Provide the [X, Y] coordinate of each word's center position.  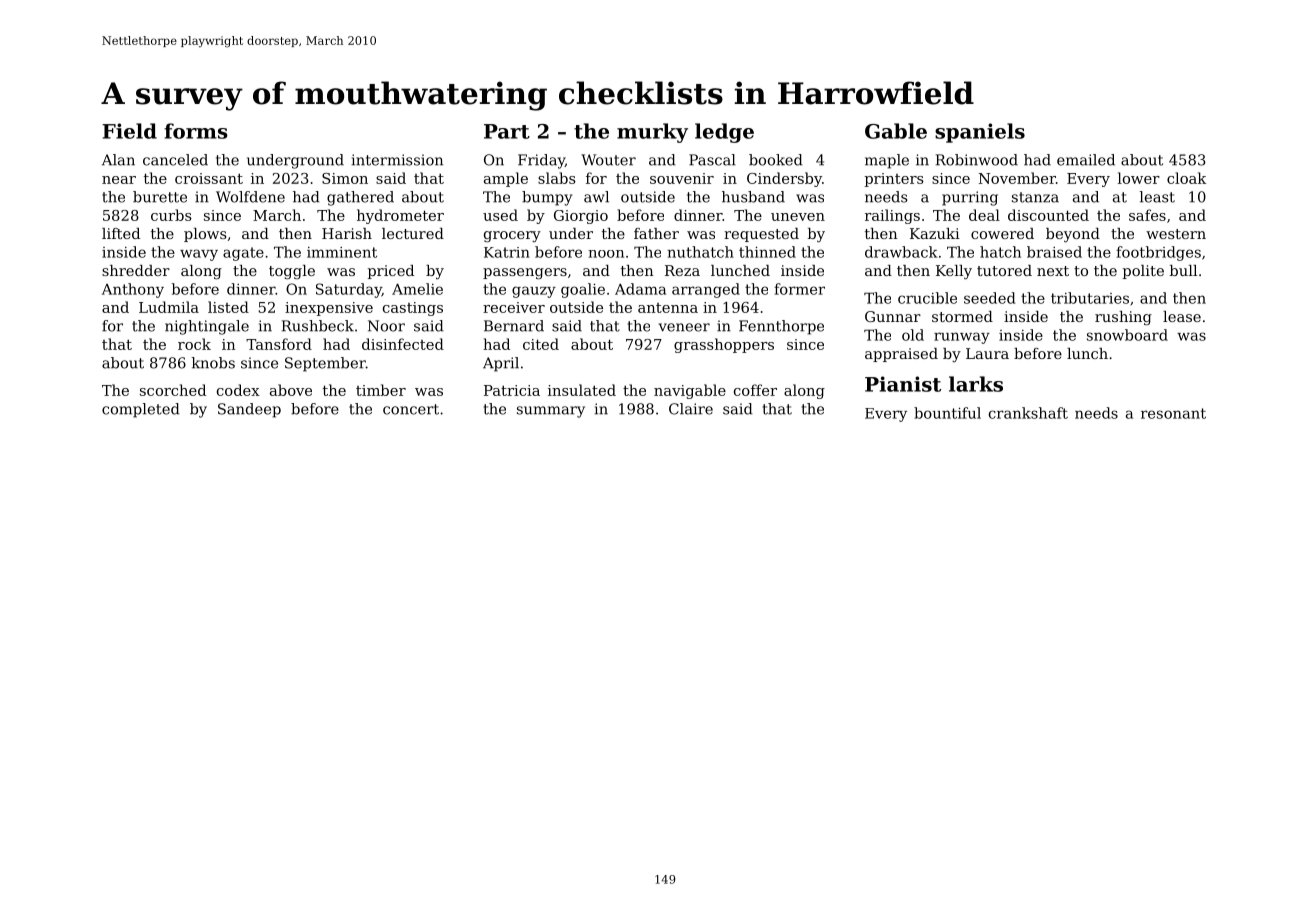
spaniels [980, 133]
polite [1143, 272]
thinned [767, 252]
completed [141, 410]
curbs [171, 215]
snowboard [1127, 335]
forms [196, 131]
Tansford [279, 344]
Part [507, 131]
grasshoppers [724, 345]
